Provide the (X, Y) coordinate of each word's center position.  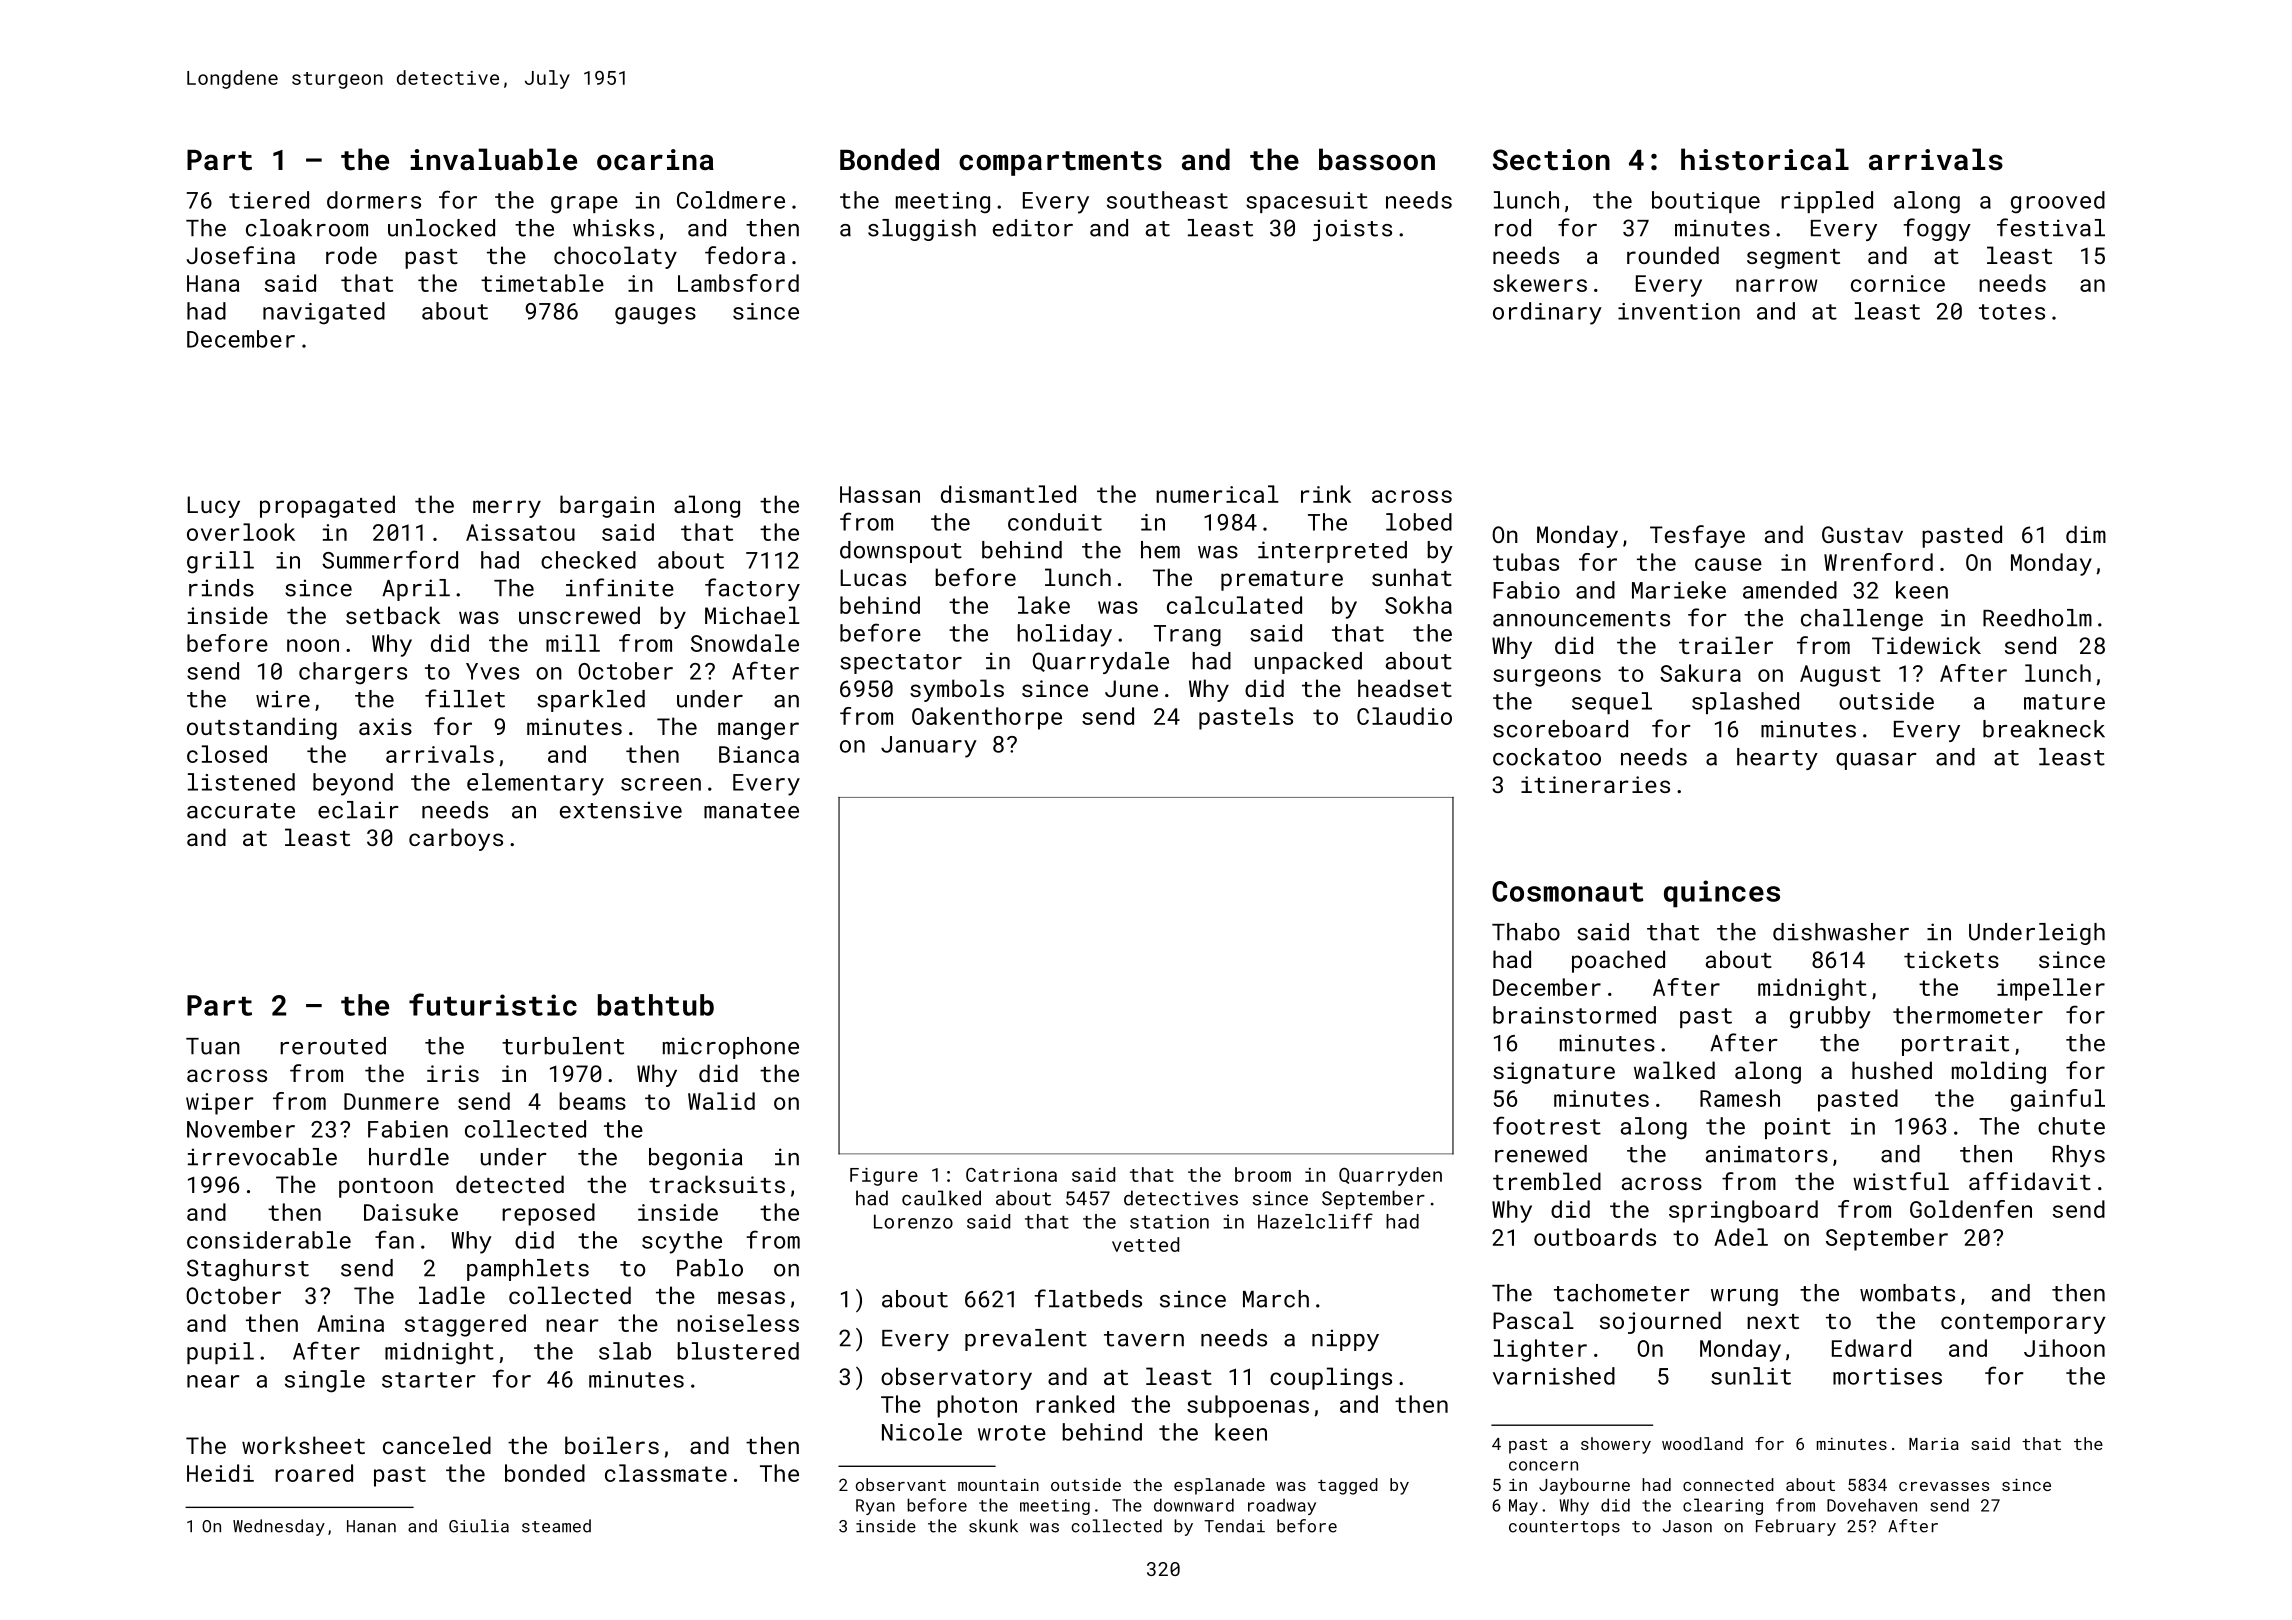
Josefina (241, 255)
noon (313, 645)
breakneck (2044, 729)
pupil (220, 1353)
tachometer (1622, 1293)
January (929, 747)
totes (2012, 312)
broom (1263, 1174)
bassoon (1377, 159)
